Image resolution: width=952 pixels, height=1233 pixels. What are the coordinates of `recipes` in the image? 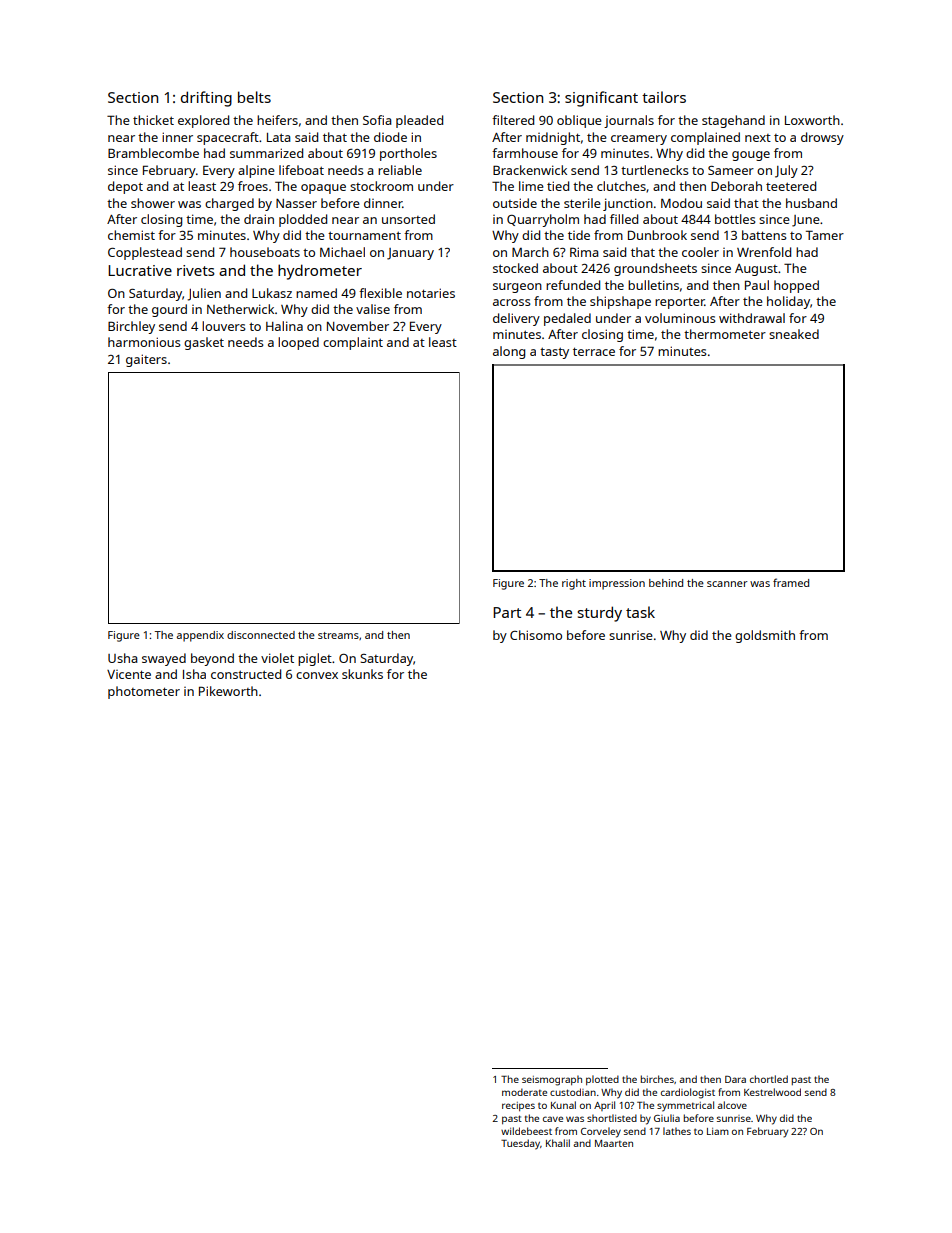 It's located at (518, 1106).
